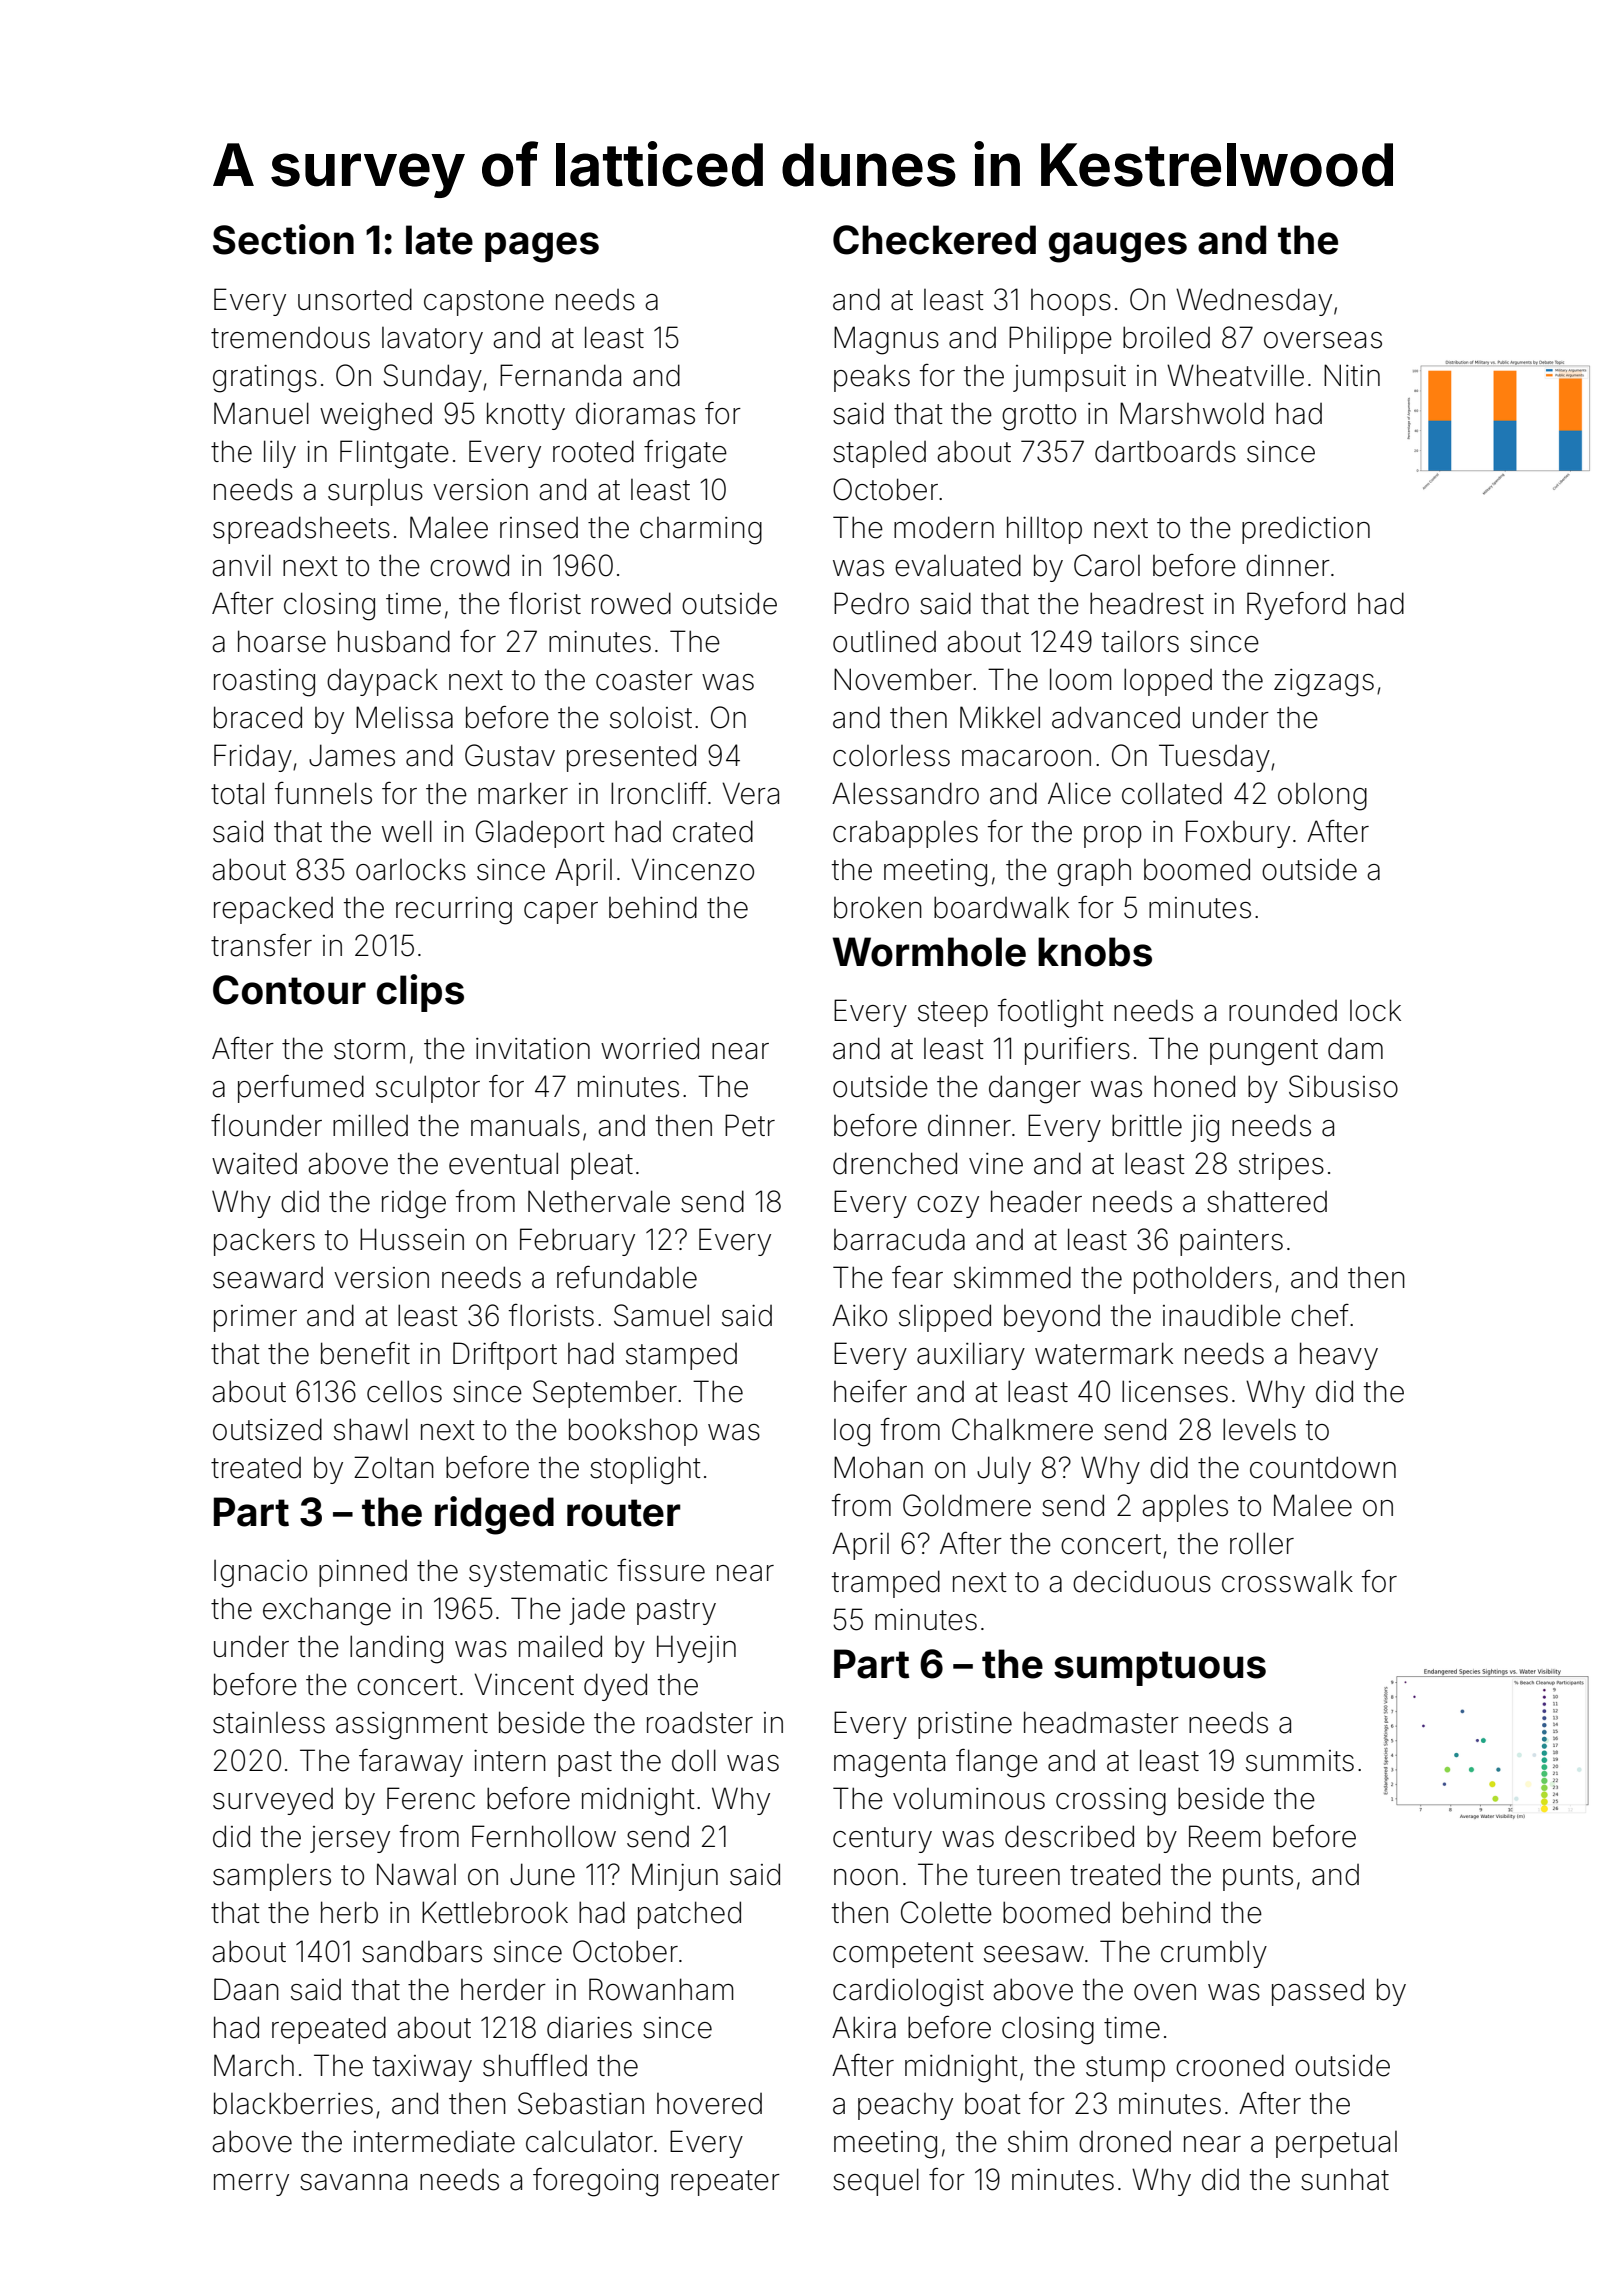  I want to click on Vincent, so click(524, 1684).
